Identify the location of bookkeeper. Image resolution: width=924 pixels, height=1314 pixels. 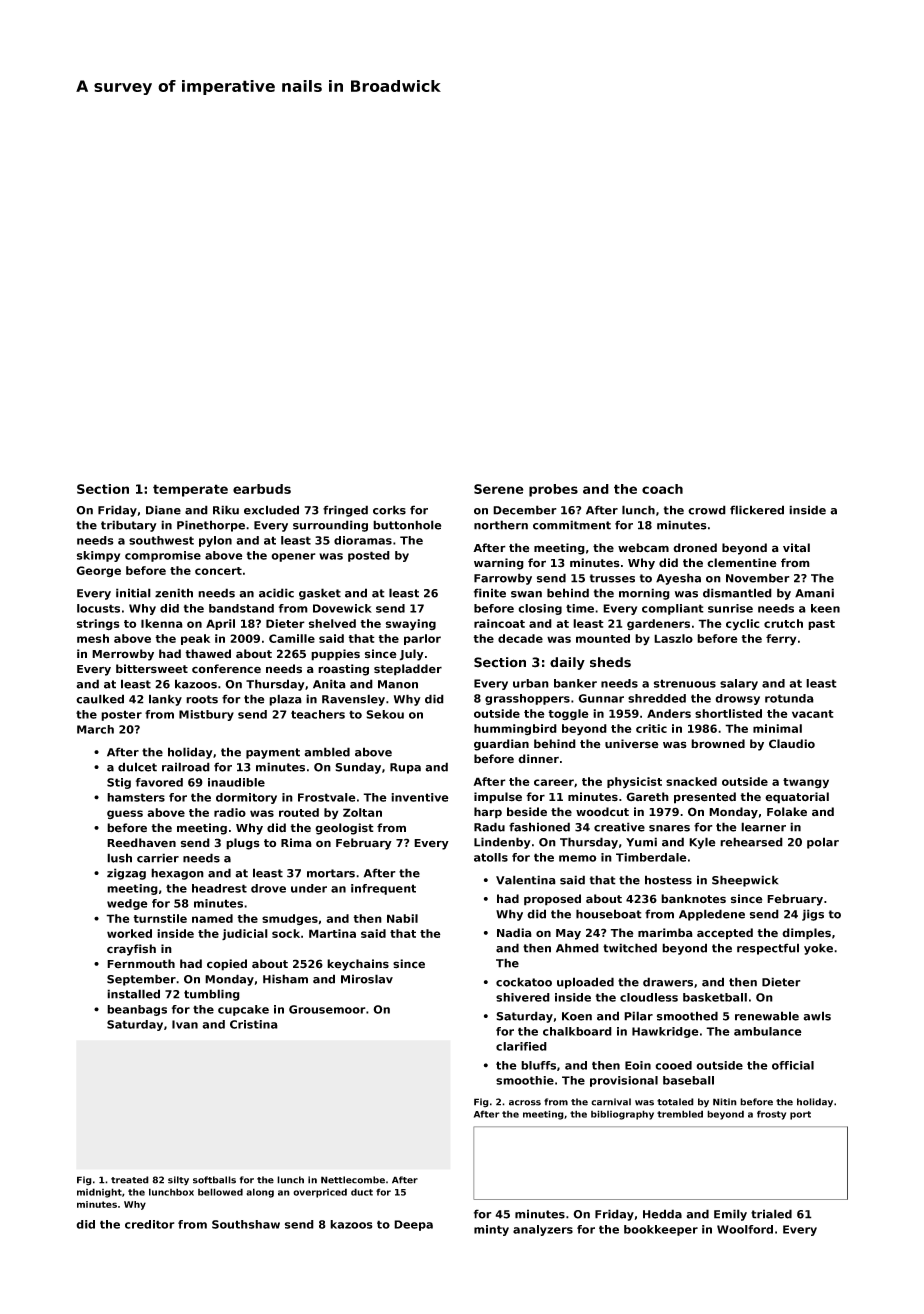
(661, 1230).
